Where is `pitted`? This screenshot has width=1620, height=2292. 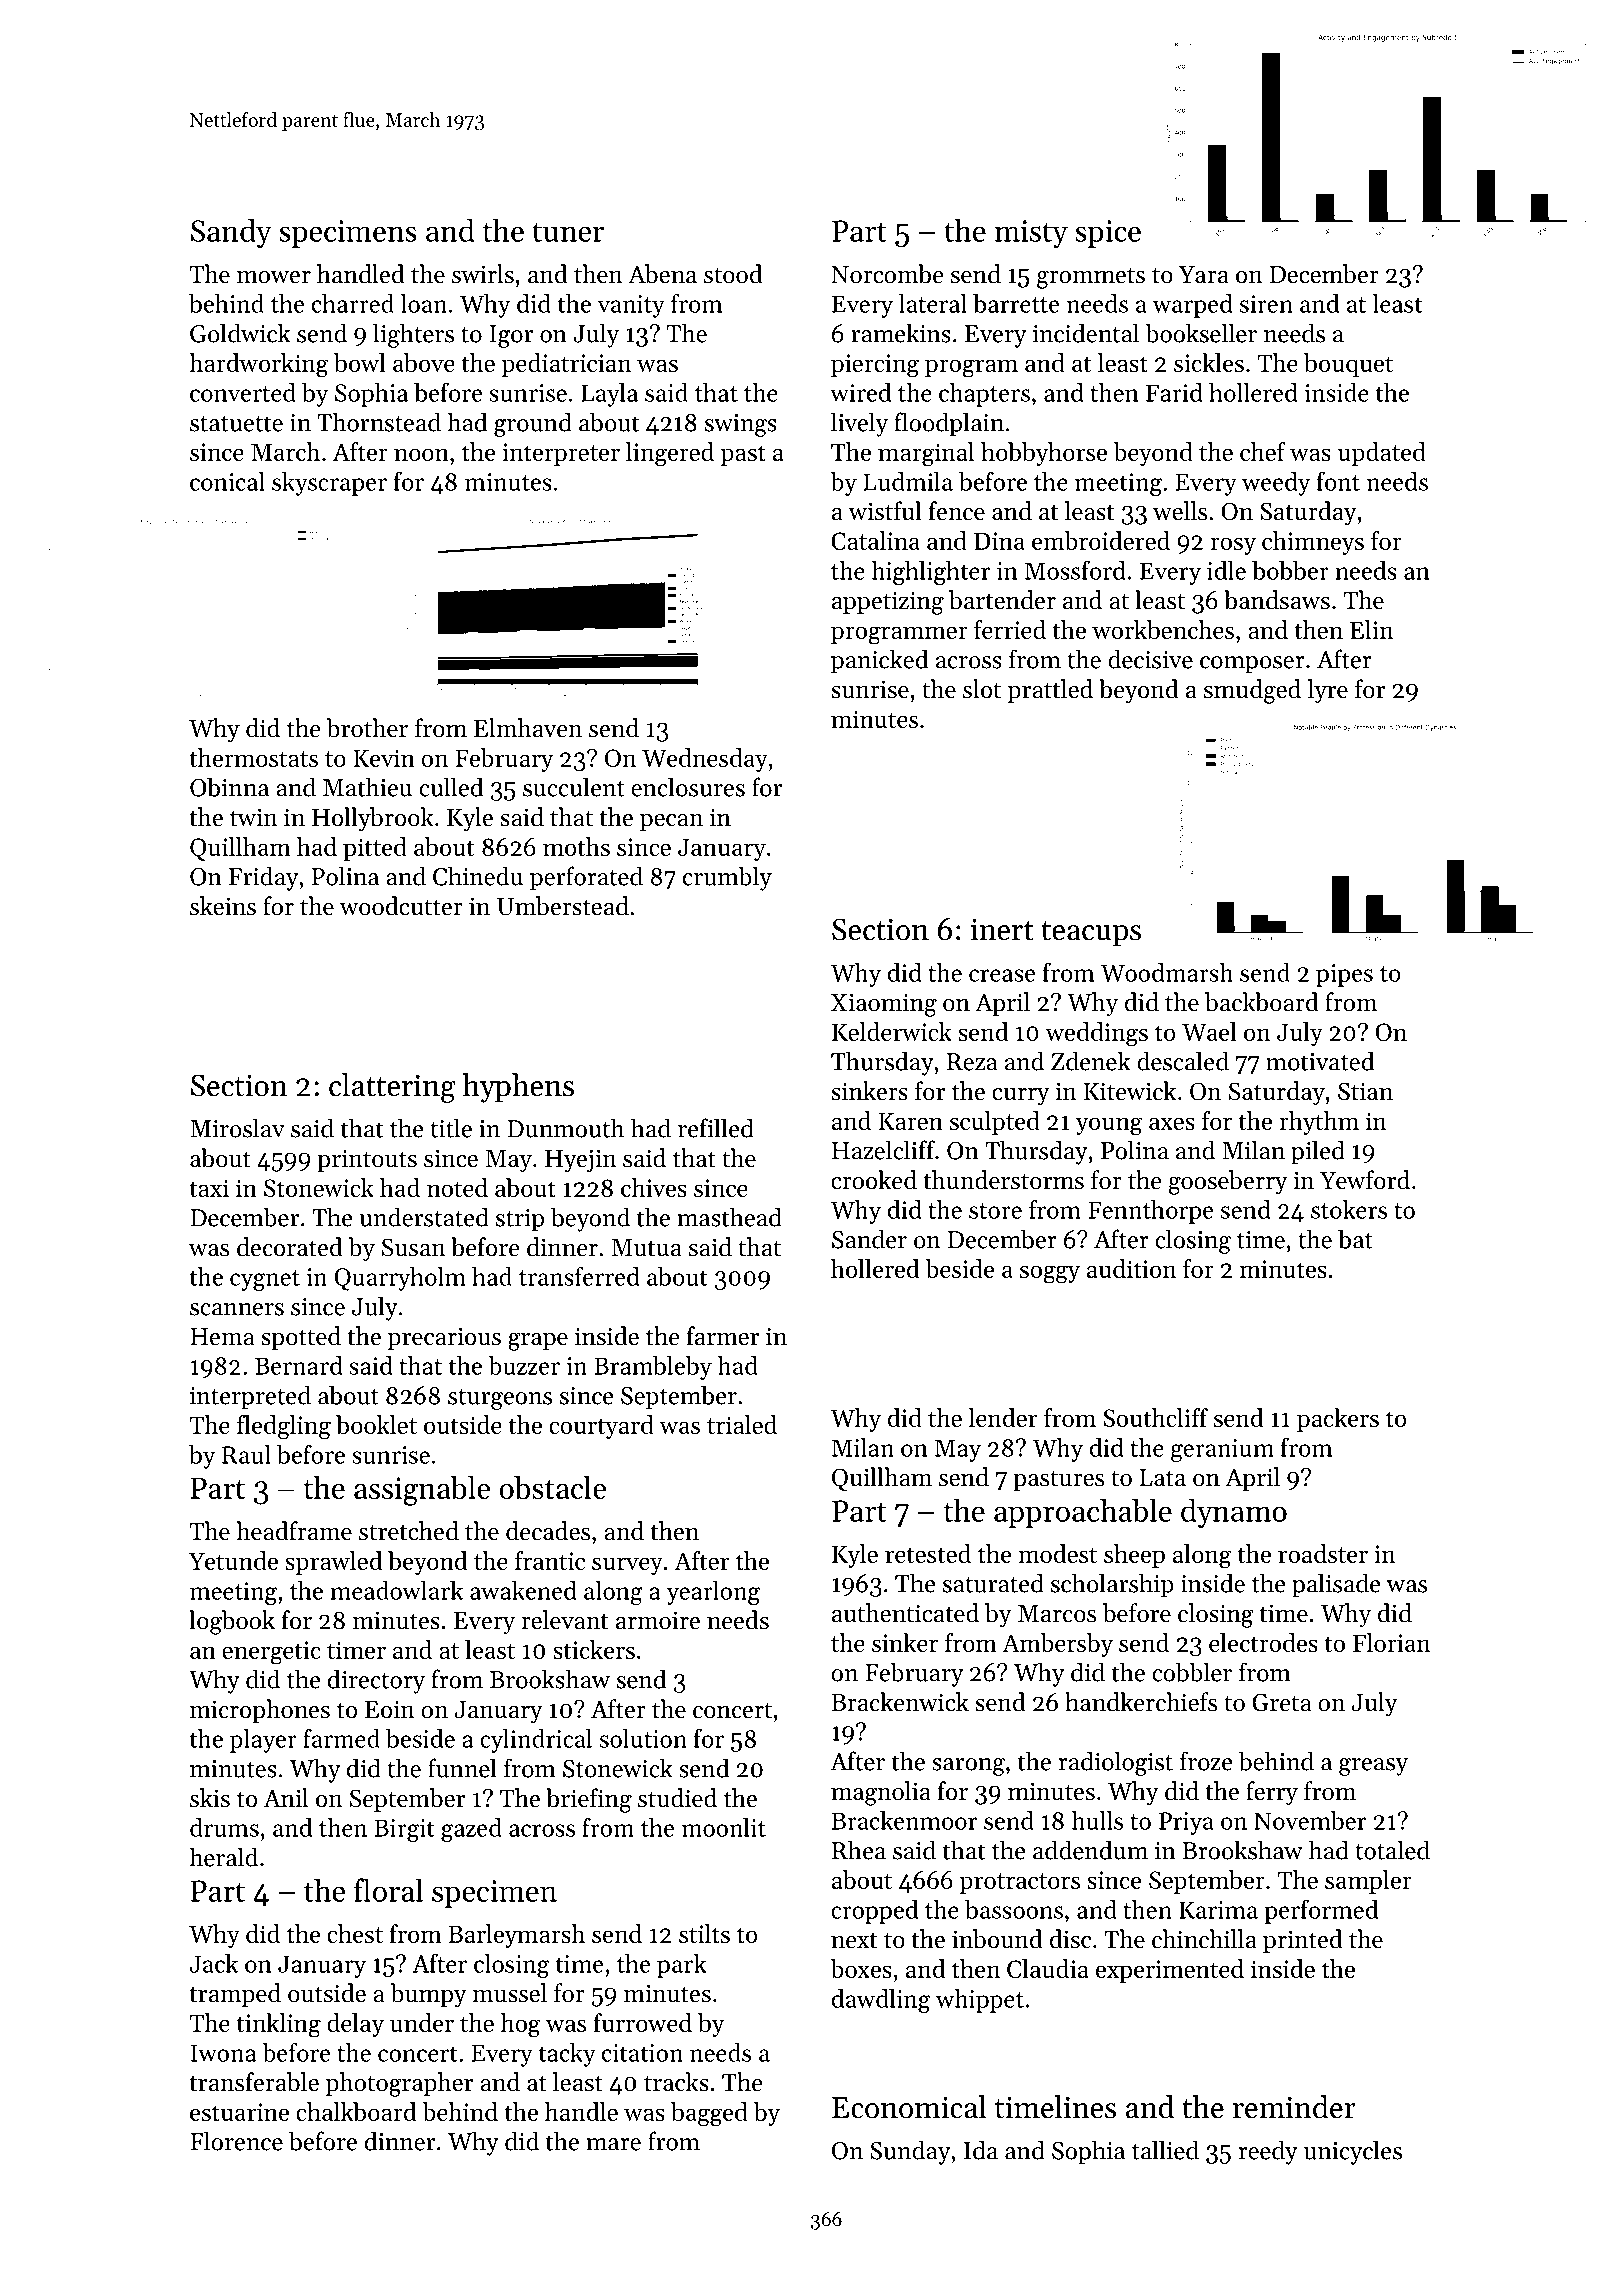
pitted is located at coordinates (375, 849).
